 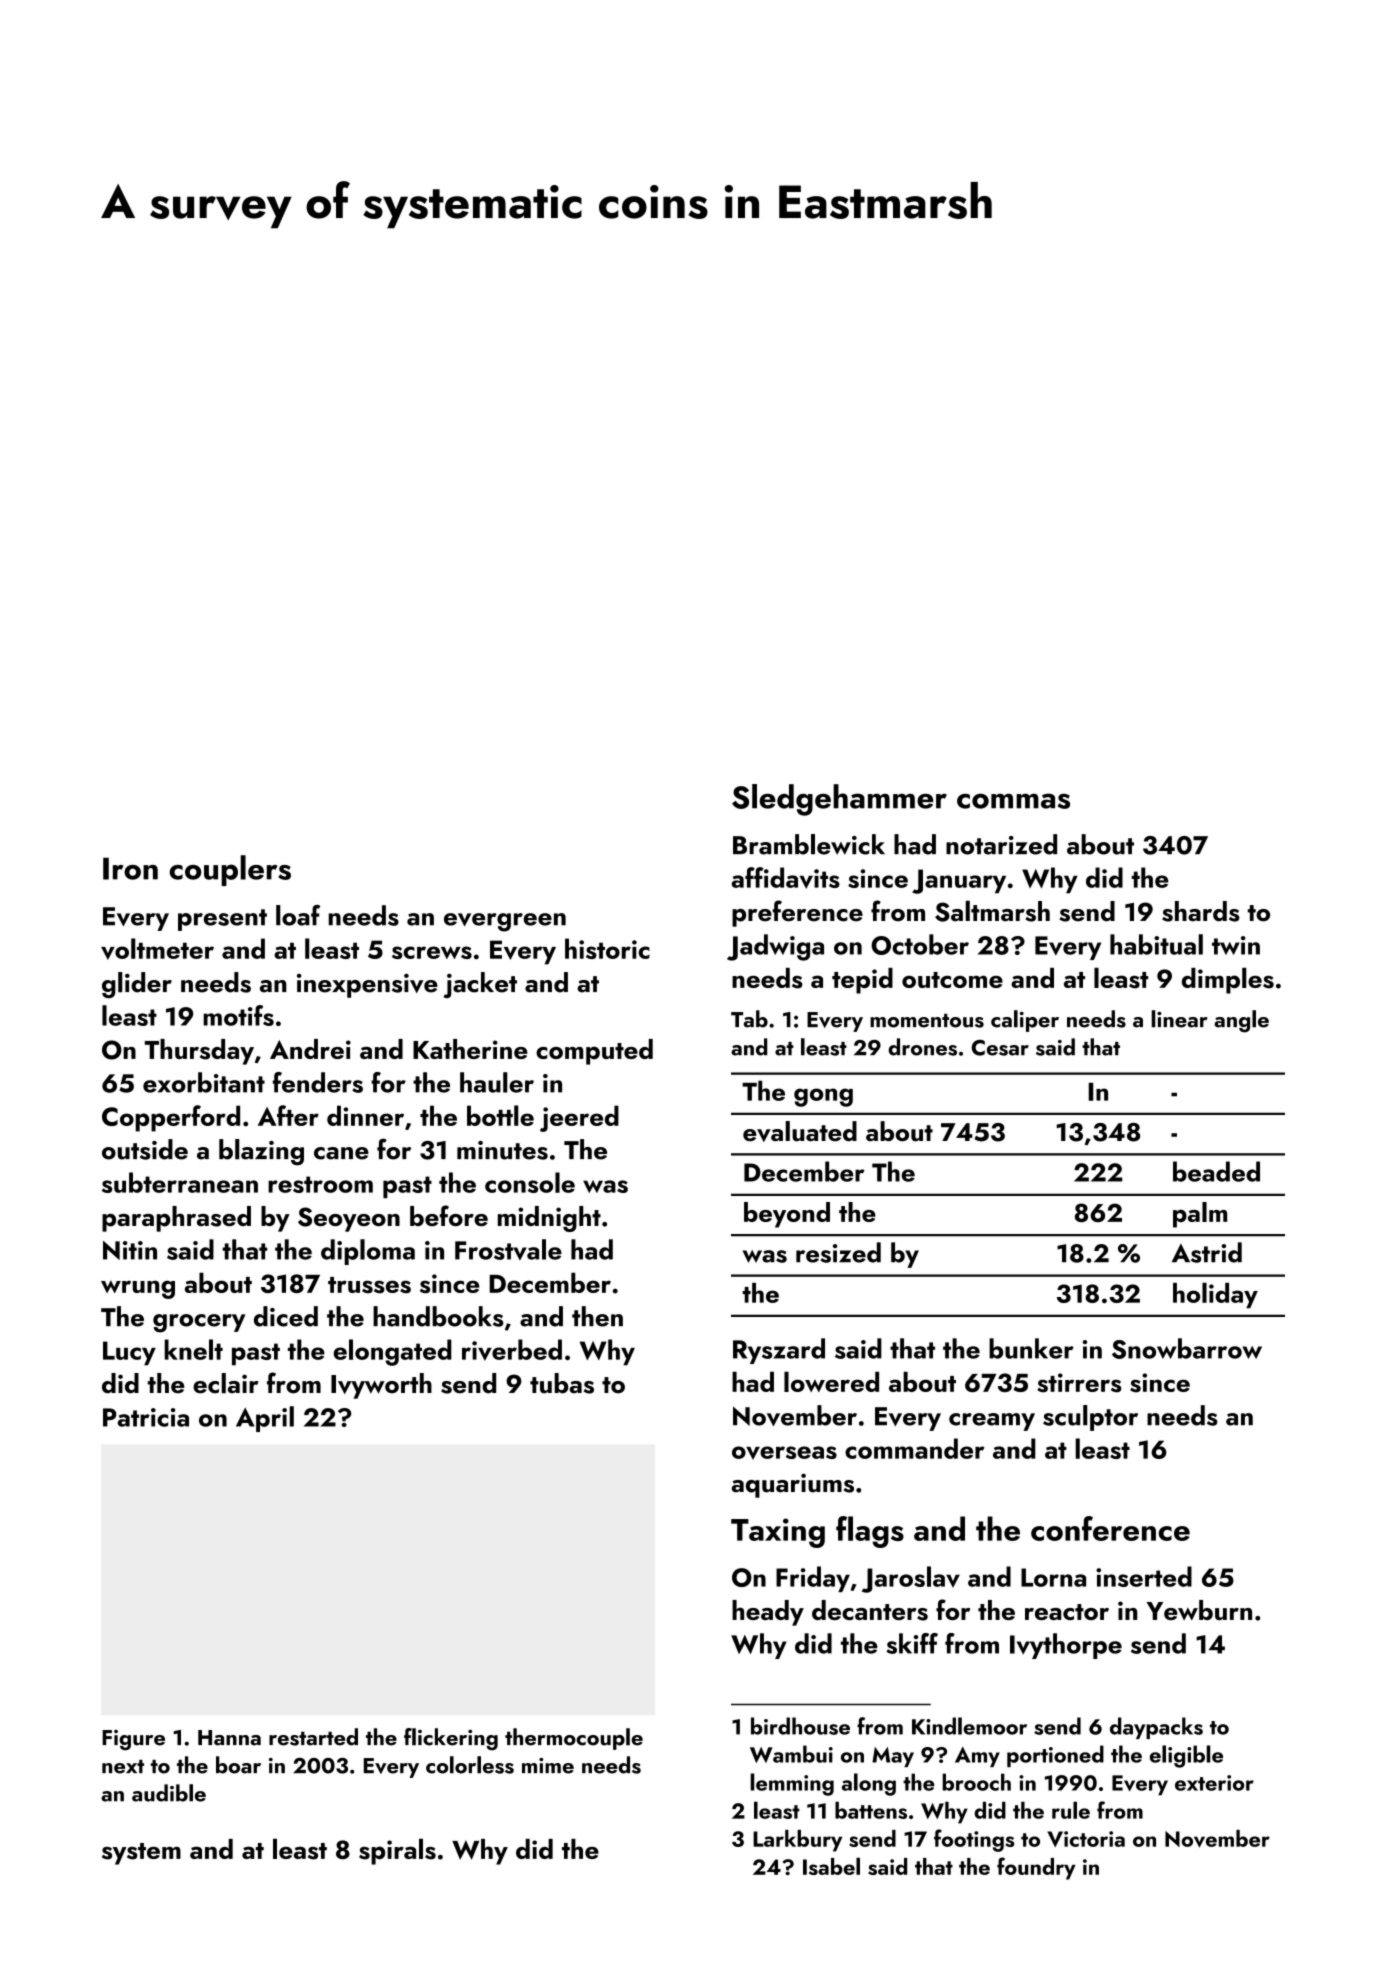 I want to click on mime, so click(x=548, y=1766).
